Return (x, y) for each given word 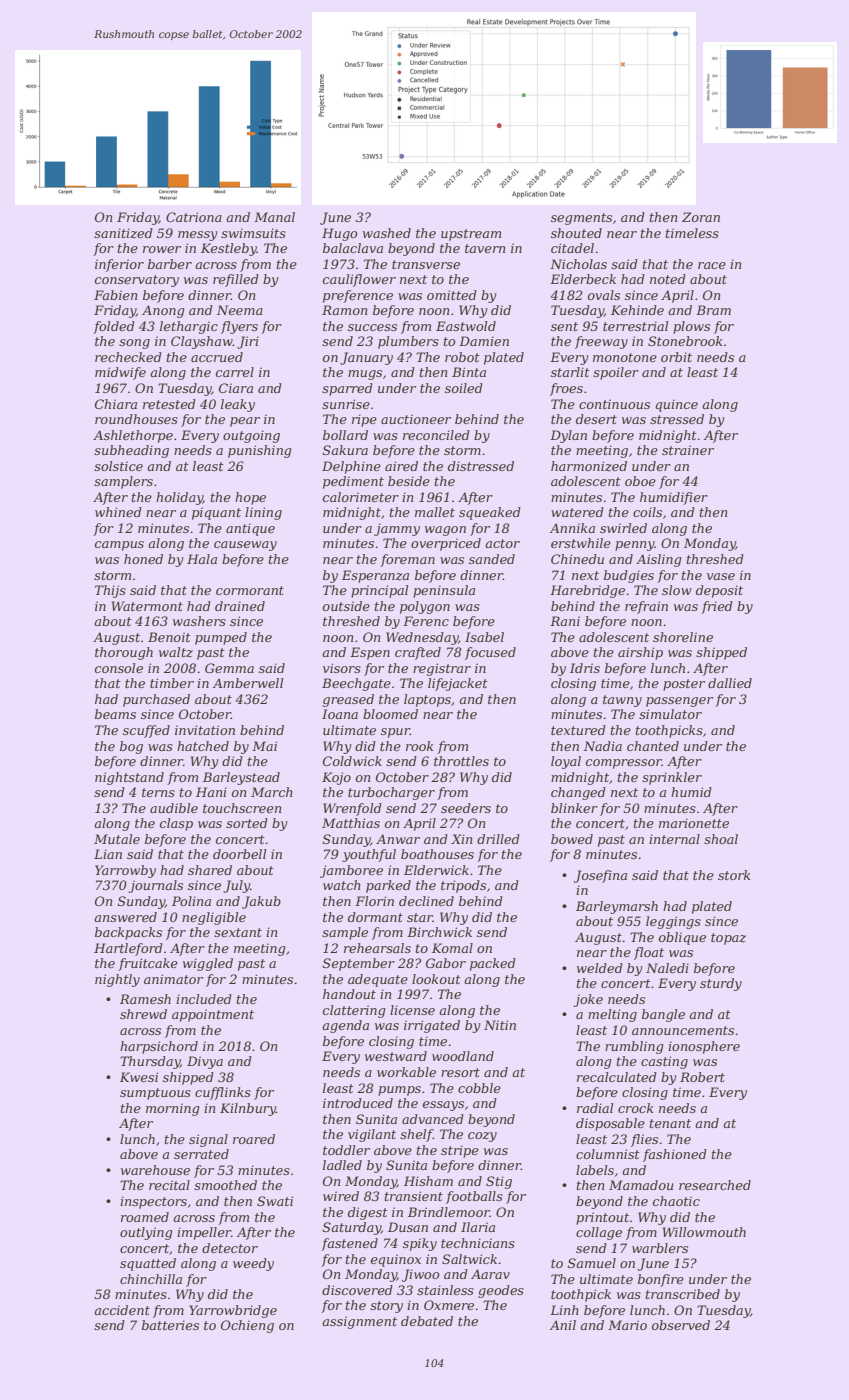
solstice (118, 466)
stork (734, 875)
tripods (463, 886)
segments (581, 219)
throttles (461, 761)
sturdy (721, 984)
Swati (275, 1201)
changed (578, 793)
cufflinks (223, 1093)
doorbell (239, 854)
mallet (435, 512)
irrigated (432, 1026)
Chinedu (577, 559)
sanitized (123, 233)
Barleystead (241, 778)
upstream (471, 235)
